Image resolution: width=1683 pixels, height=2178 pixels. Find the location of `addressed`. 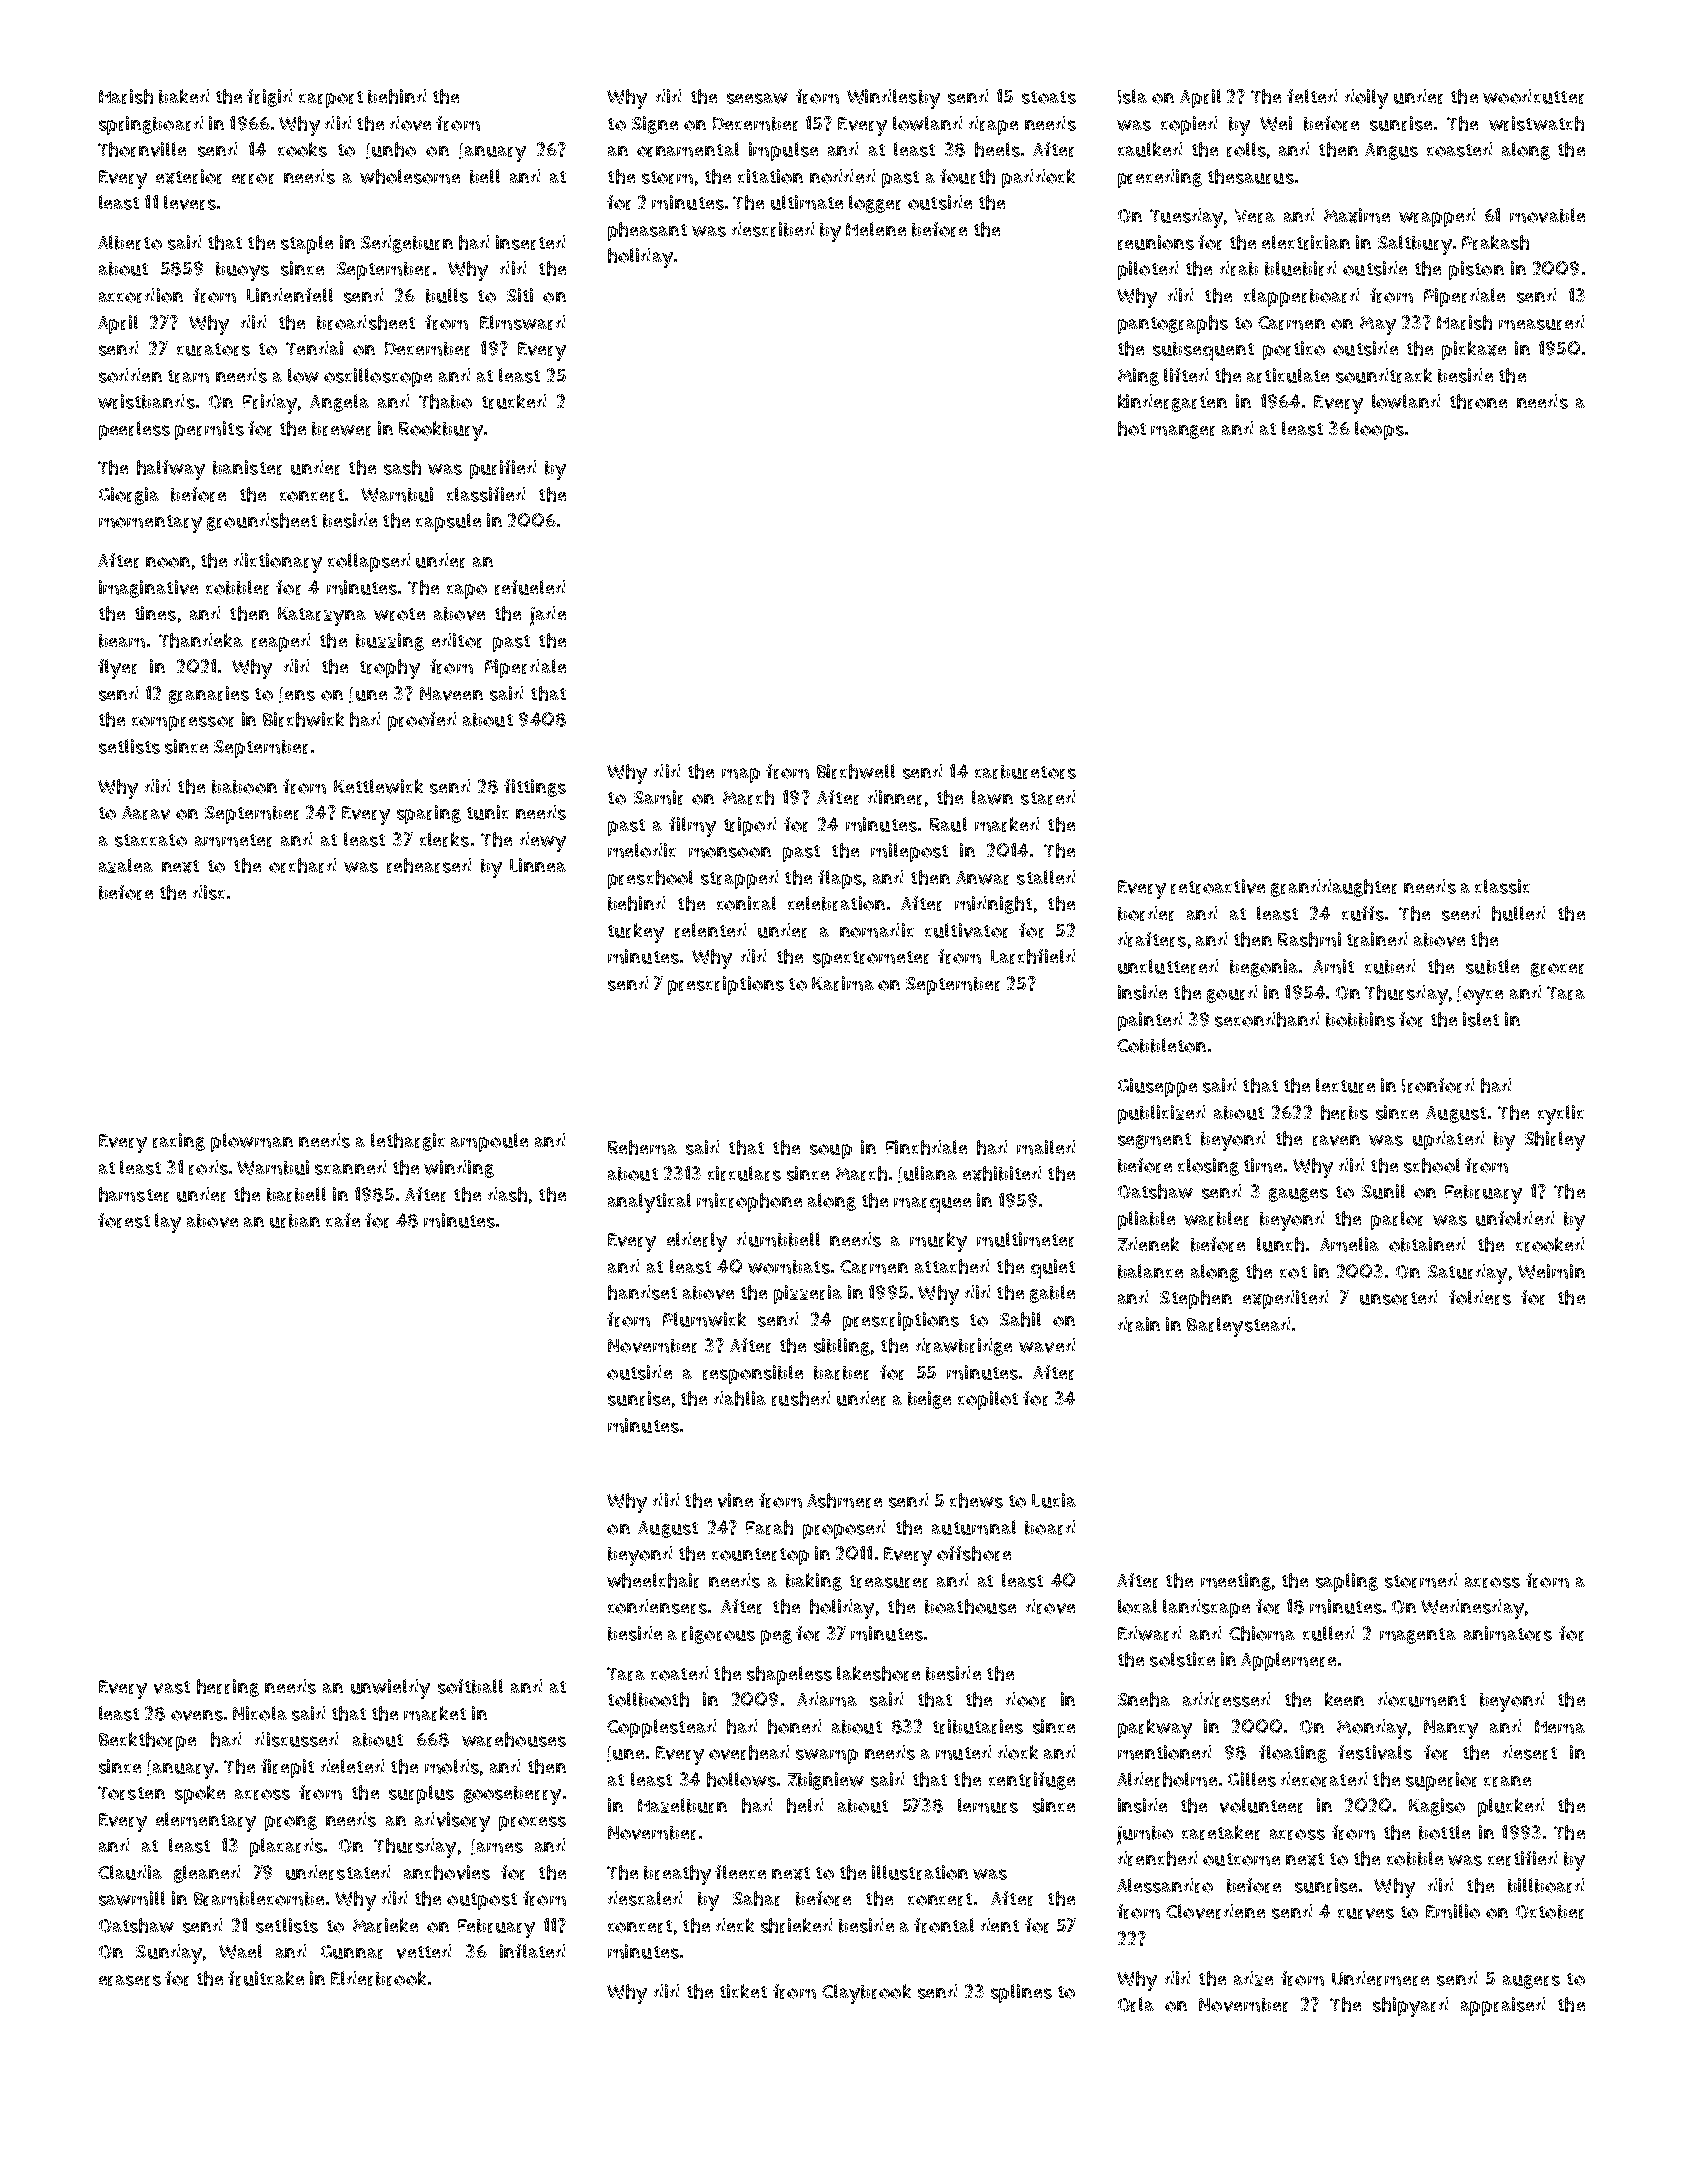

addressed is located at coordinates (1226, 1699).
